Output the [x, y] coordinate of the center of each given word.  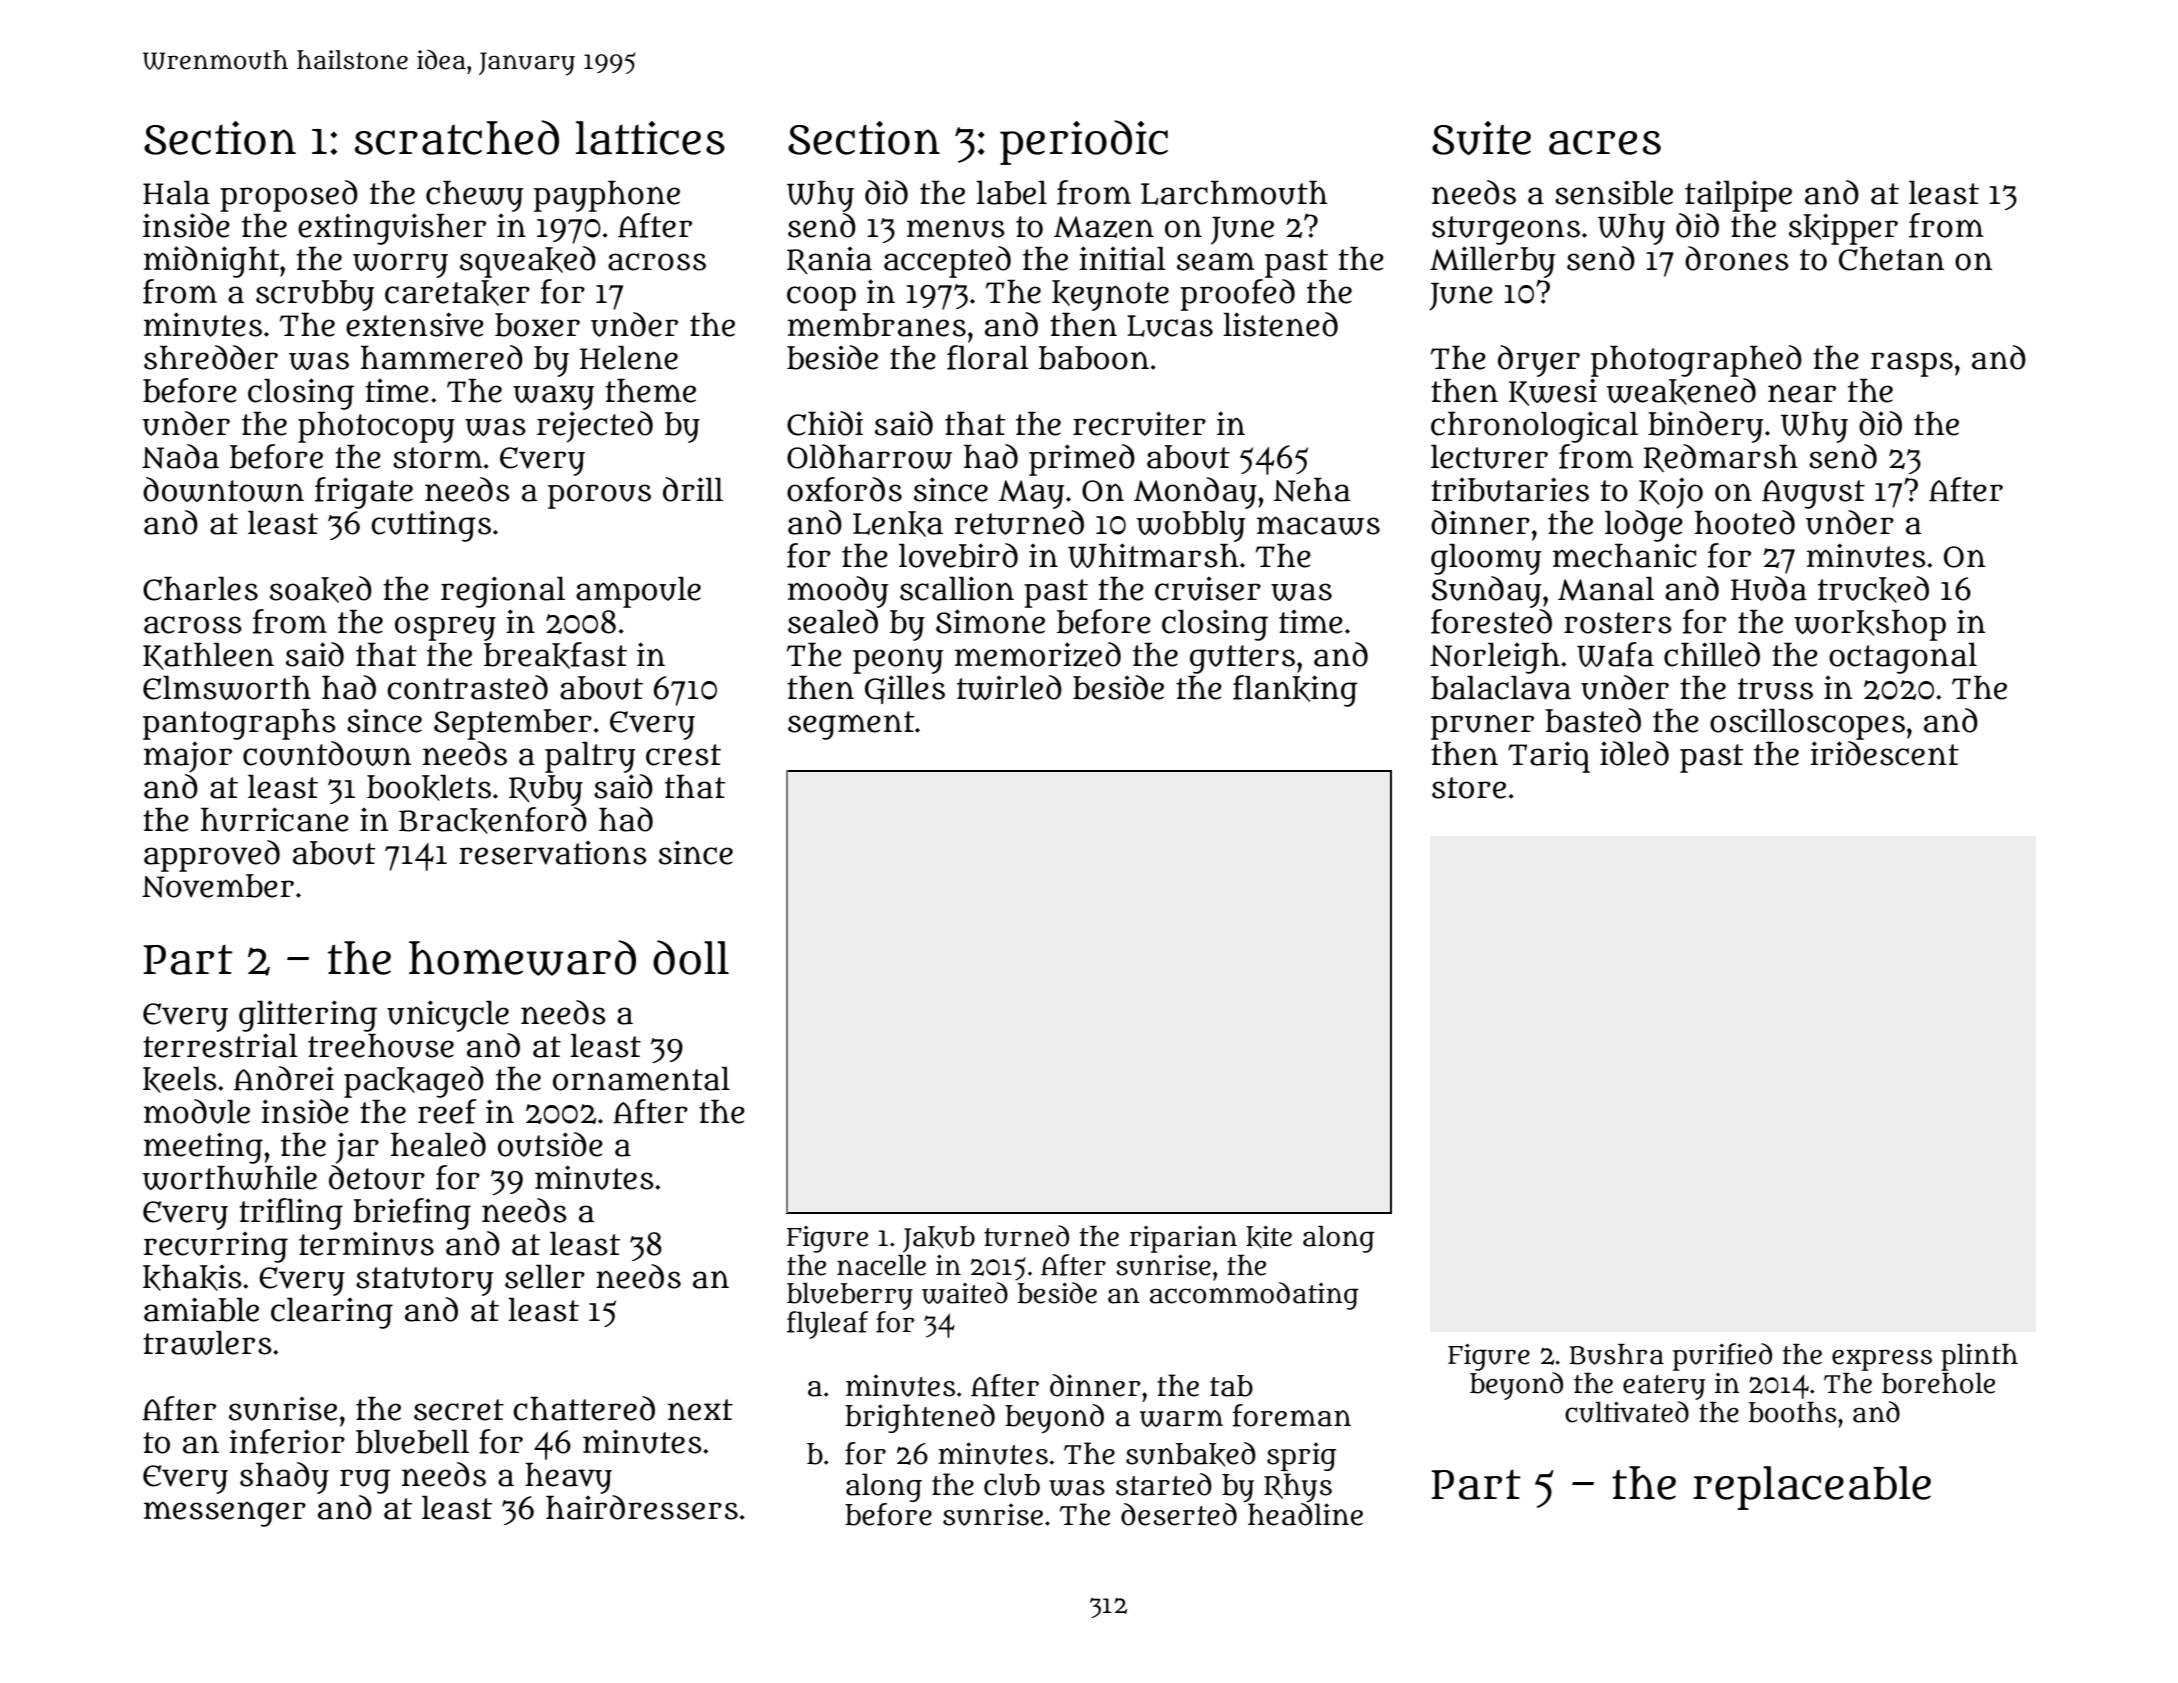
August [1813, 494]
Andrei [284, 1078]
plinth [1979, 1357]
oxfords [844, 489]
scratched [457, 137]
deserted [1179, 1514]
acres [1605, 142]
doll [691, 957]
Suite [1481, 138]
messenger [225, 1514]
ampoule [638, 592]
